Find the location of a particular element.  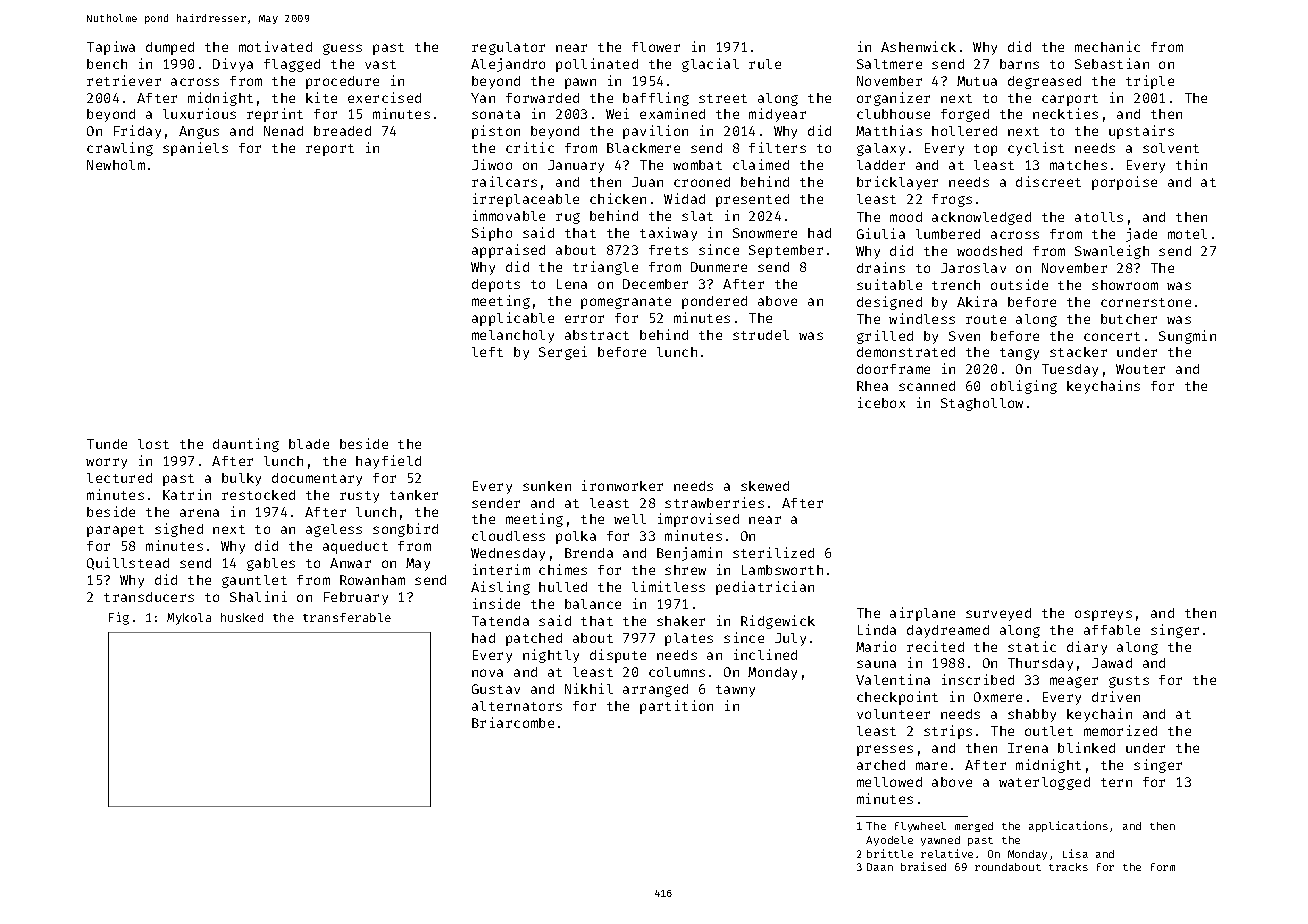

plates is located at coordinates (689, 639).
